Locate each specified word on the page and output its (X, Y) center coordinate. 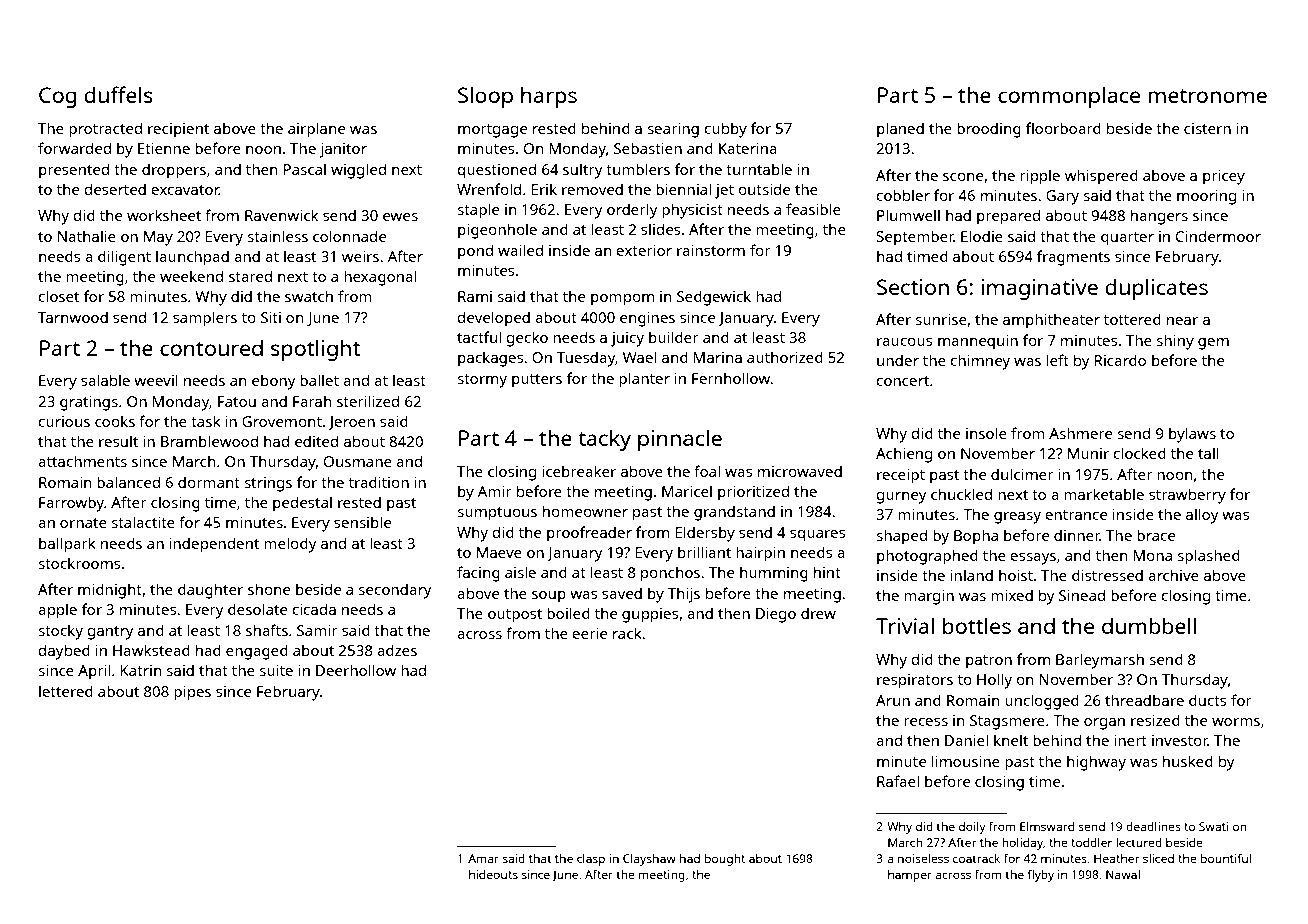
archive (1173, 575)
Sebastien (648, 148)
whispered (1101, 177)
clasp (591, 860)
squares (818, 536)
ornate (83, 523)
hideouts (493, 874)
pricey (1224, 177)
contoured (211, 348)
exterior (644, 250)
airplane (316, 130)
